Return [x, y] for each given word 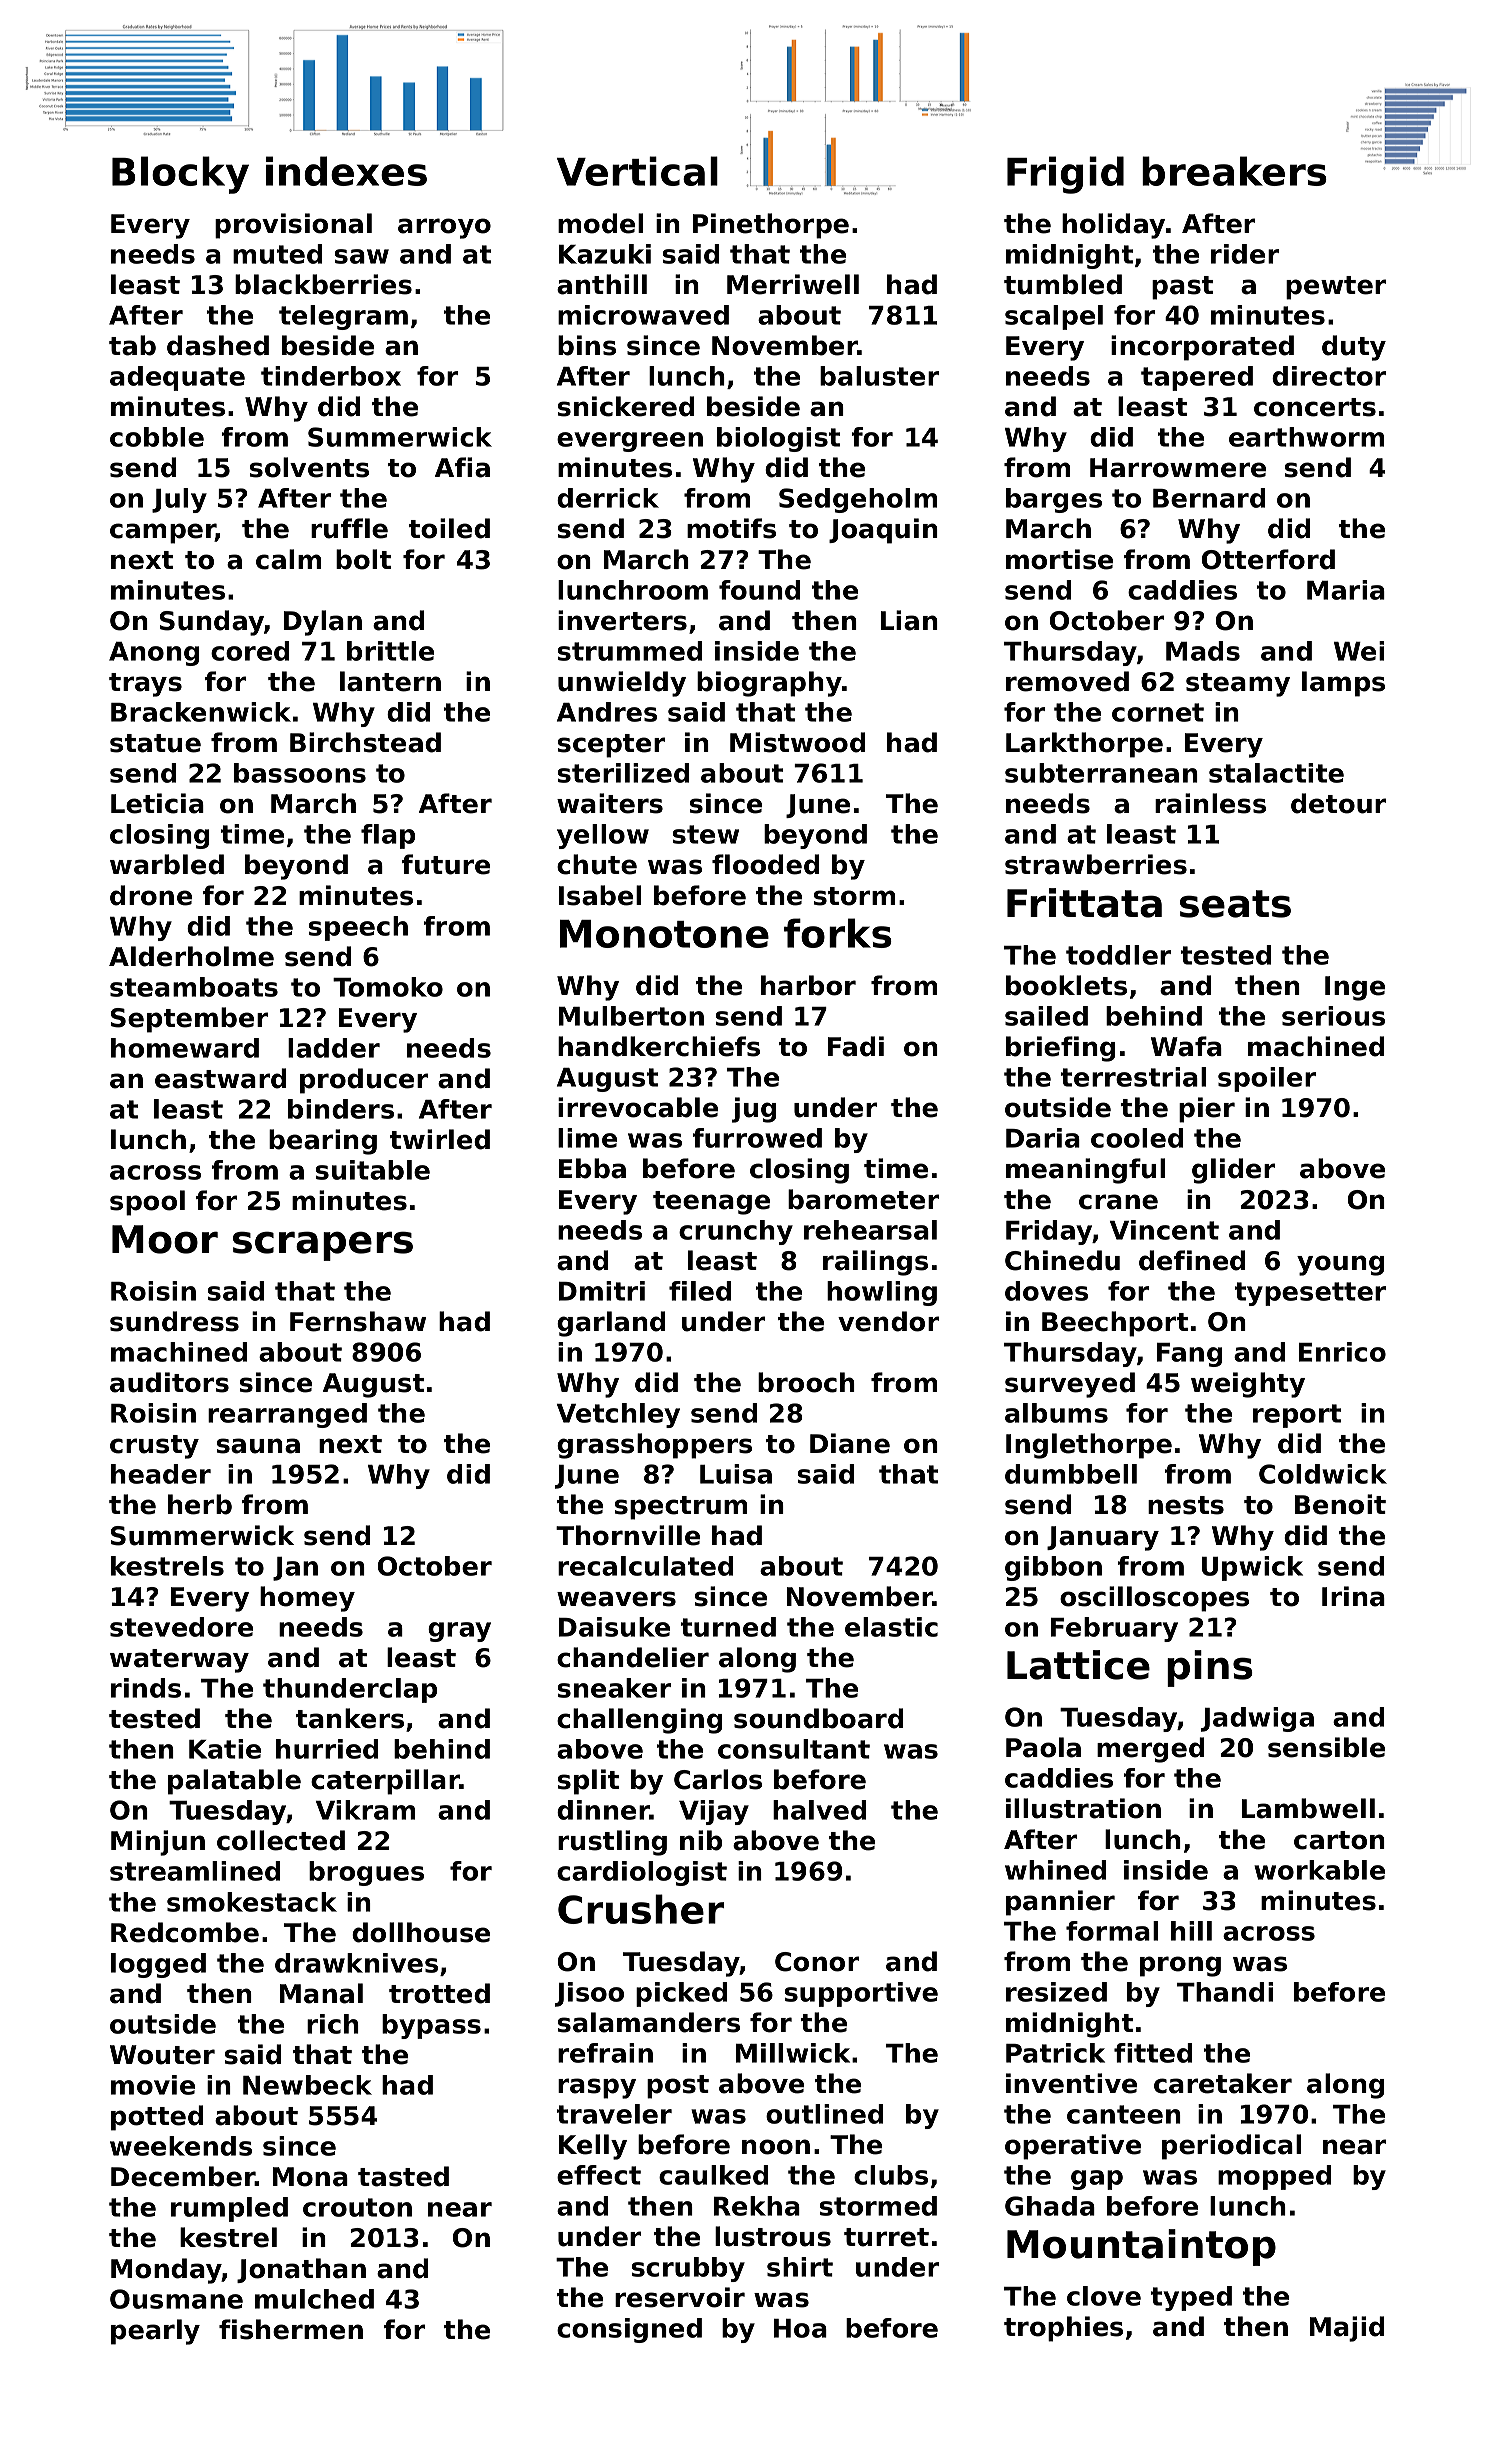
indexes [346, 171]
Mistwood [797, 742]
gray [459, 1632]
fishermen [291, 2329]
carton [1339, 1840]
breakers [1234, 171]
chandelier [633, 1657]
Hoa [800, 2328]
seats [1235, 904]
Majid [1347, 2329]
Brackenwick [201, 712]
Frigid [1065, 175]
